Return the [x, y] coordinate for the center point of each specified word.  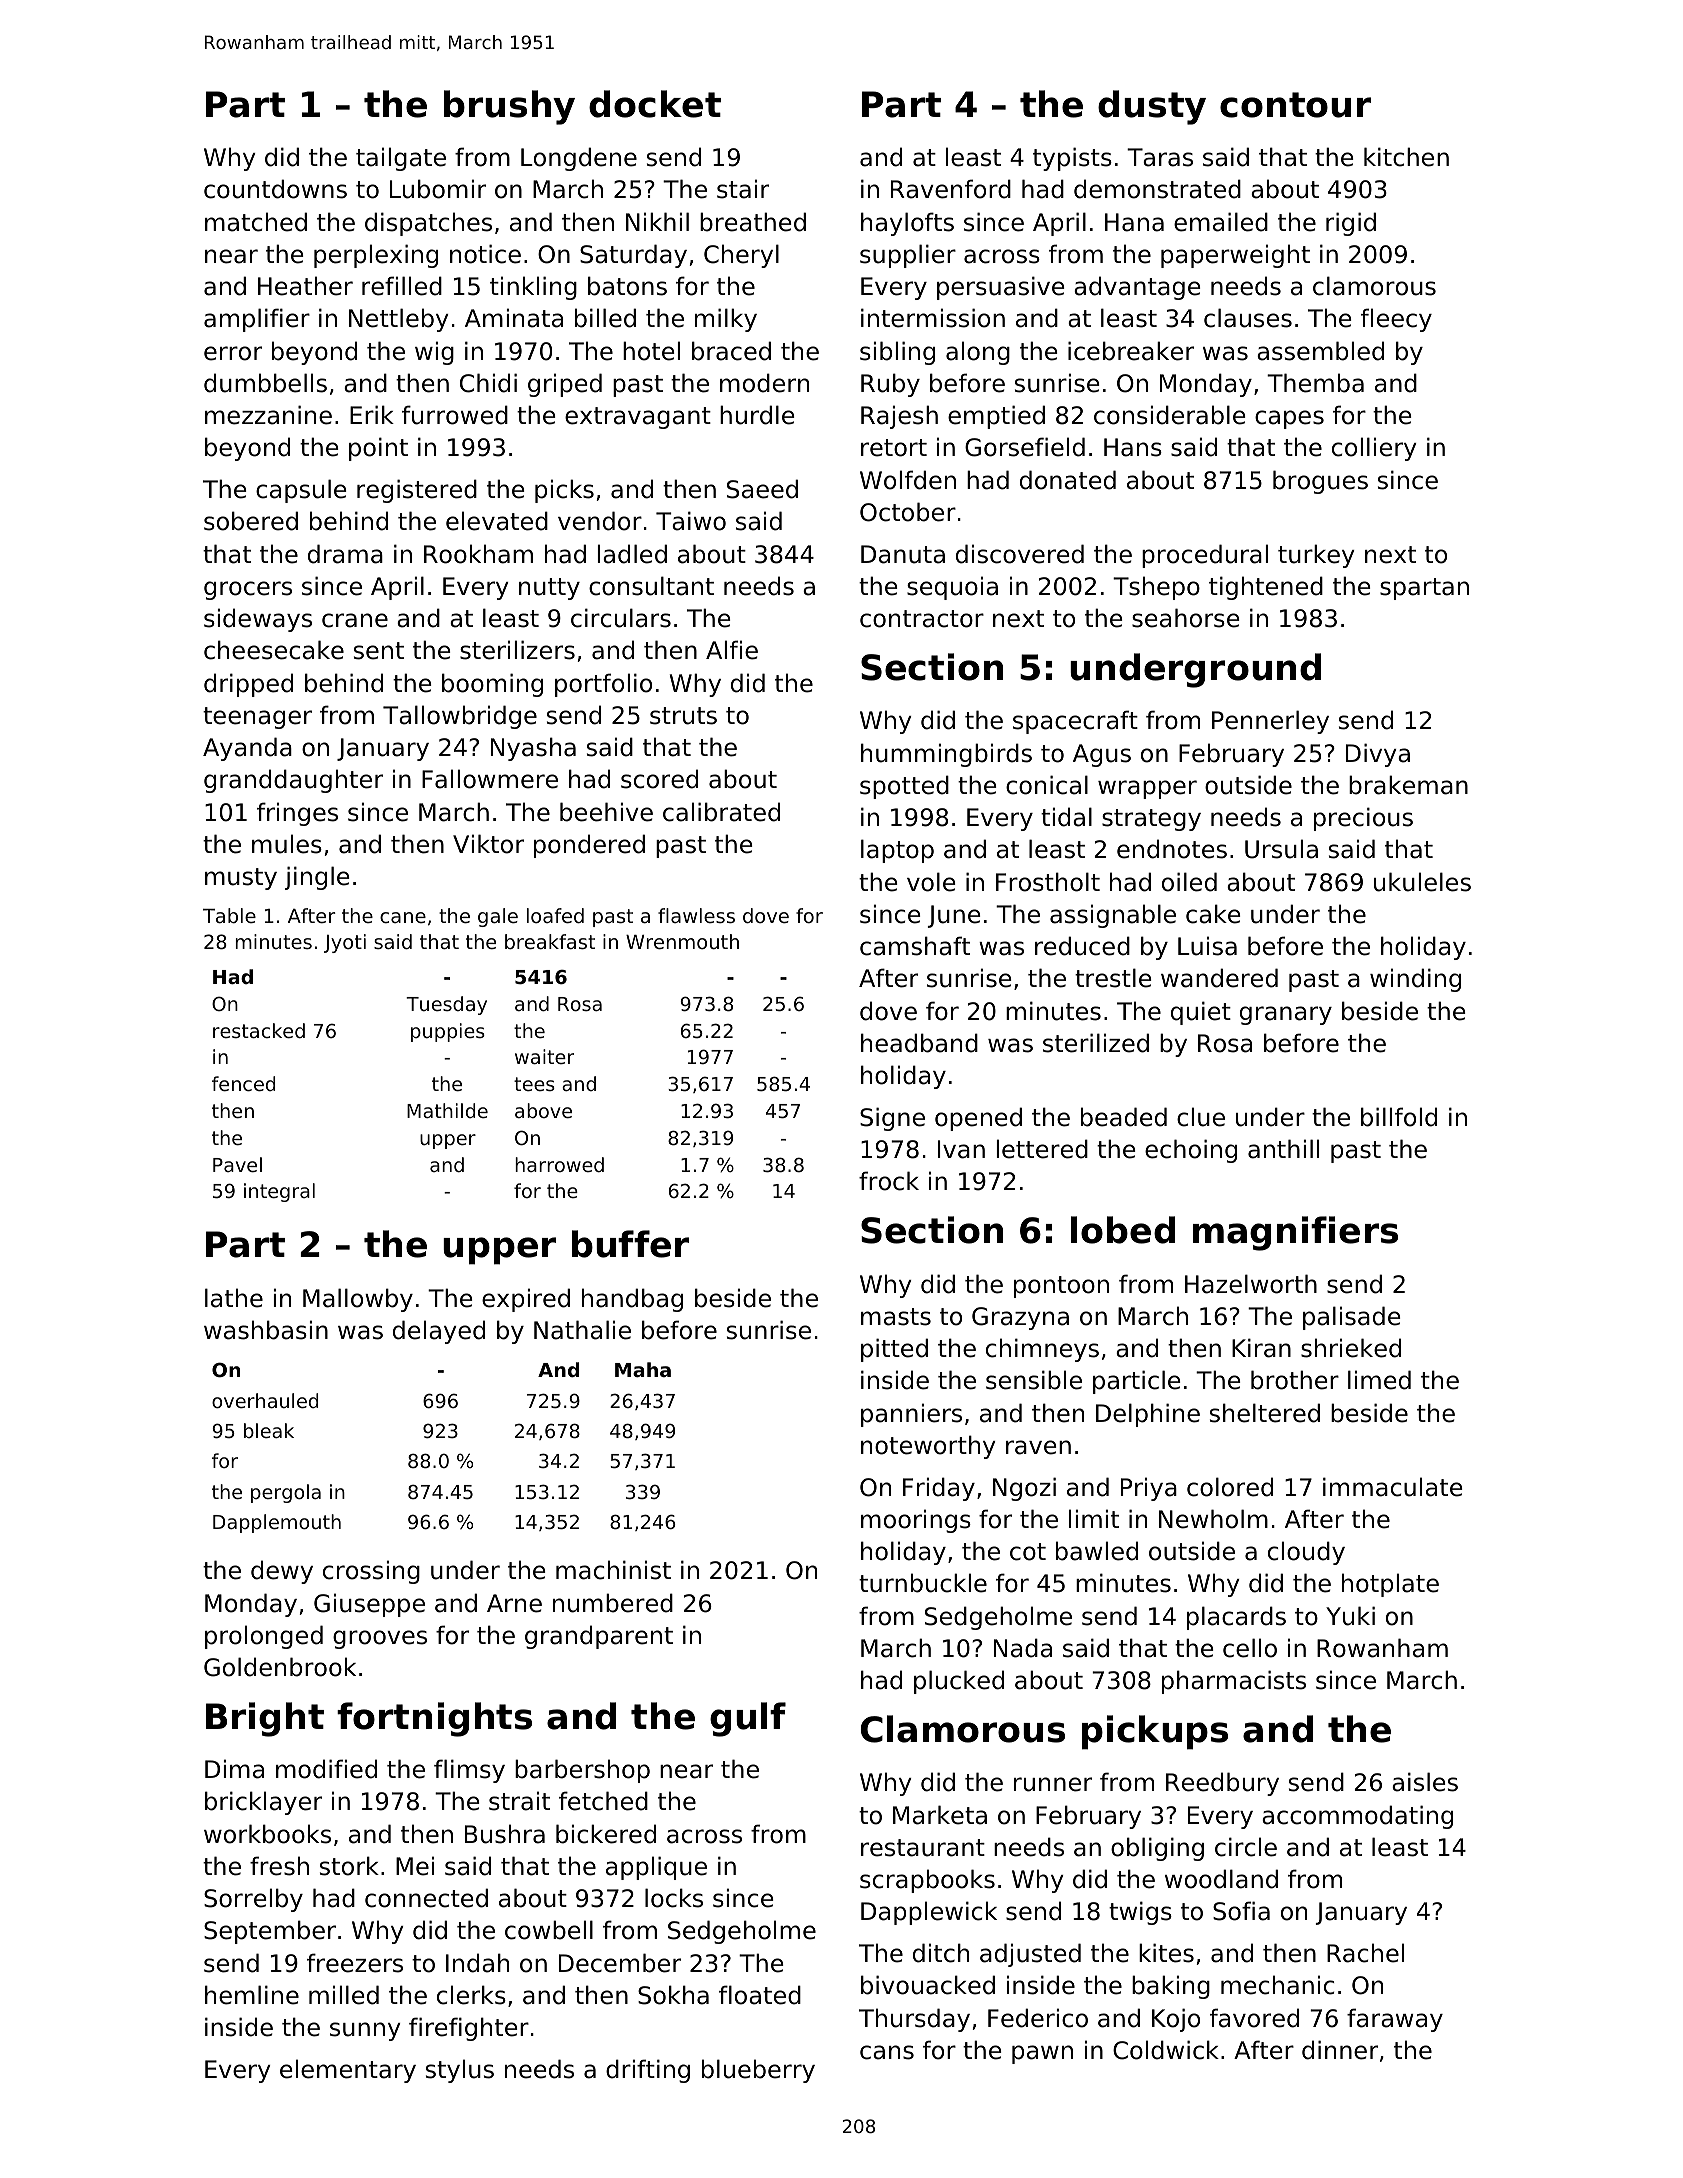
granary [1286, 1015]
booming [492, 685]
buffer [630, 1244]
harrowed [559, 1164]
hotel [651, 351]
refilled [402, 286]
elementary [348, 2071]
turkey [1316, 556]
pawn [1042, 2054]
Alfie [732, 650]
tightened [1266, 588]
